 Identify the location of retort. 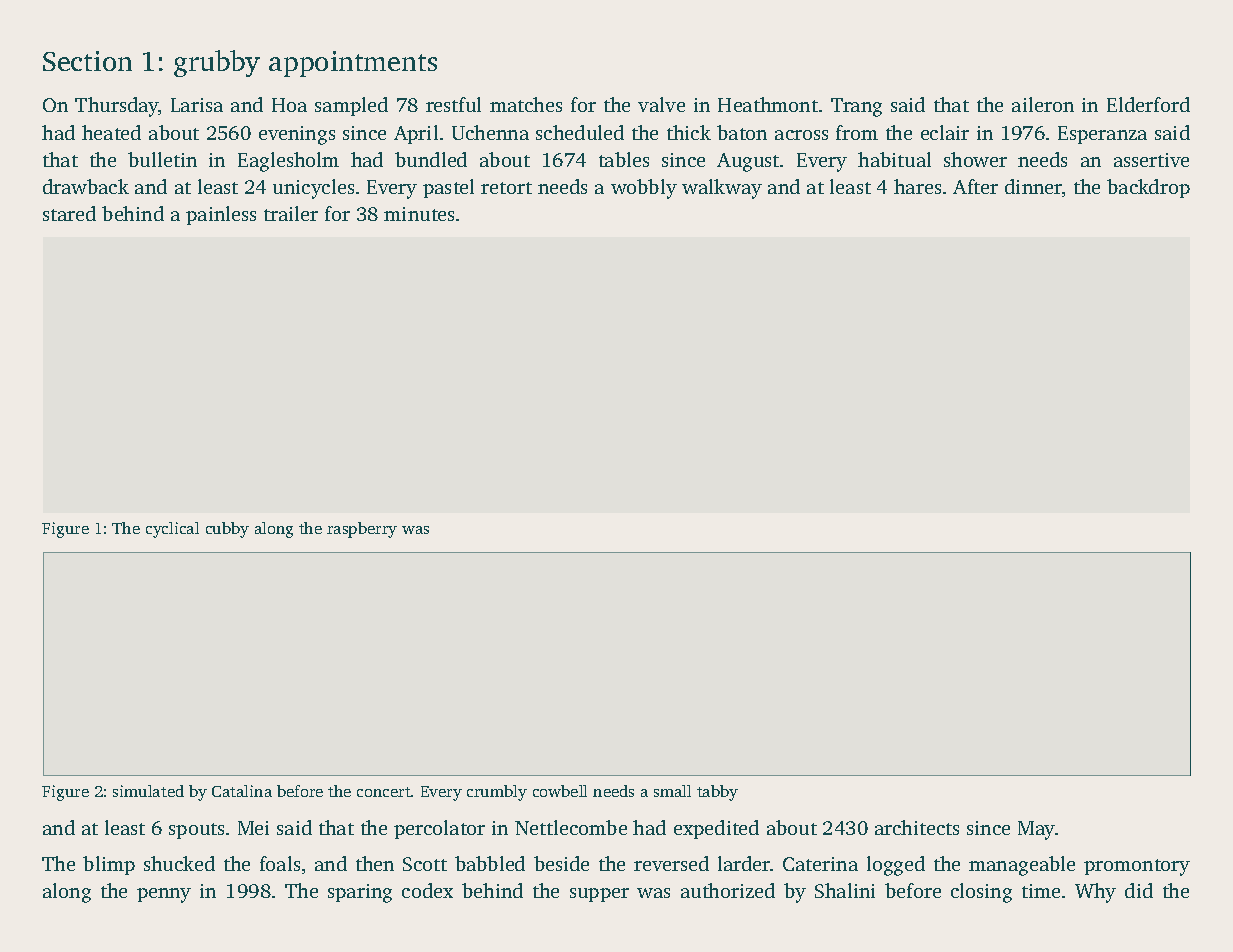
(506, 188).
